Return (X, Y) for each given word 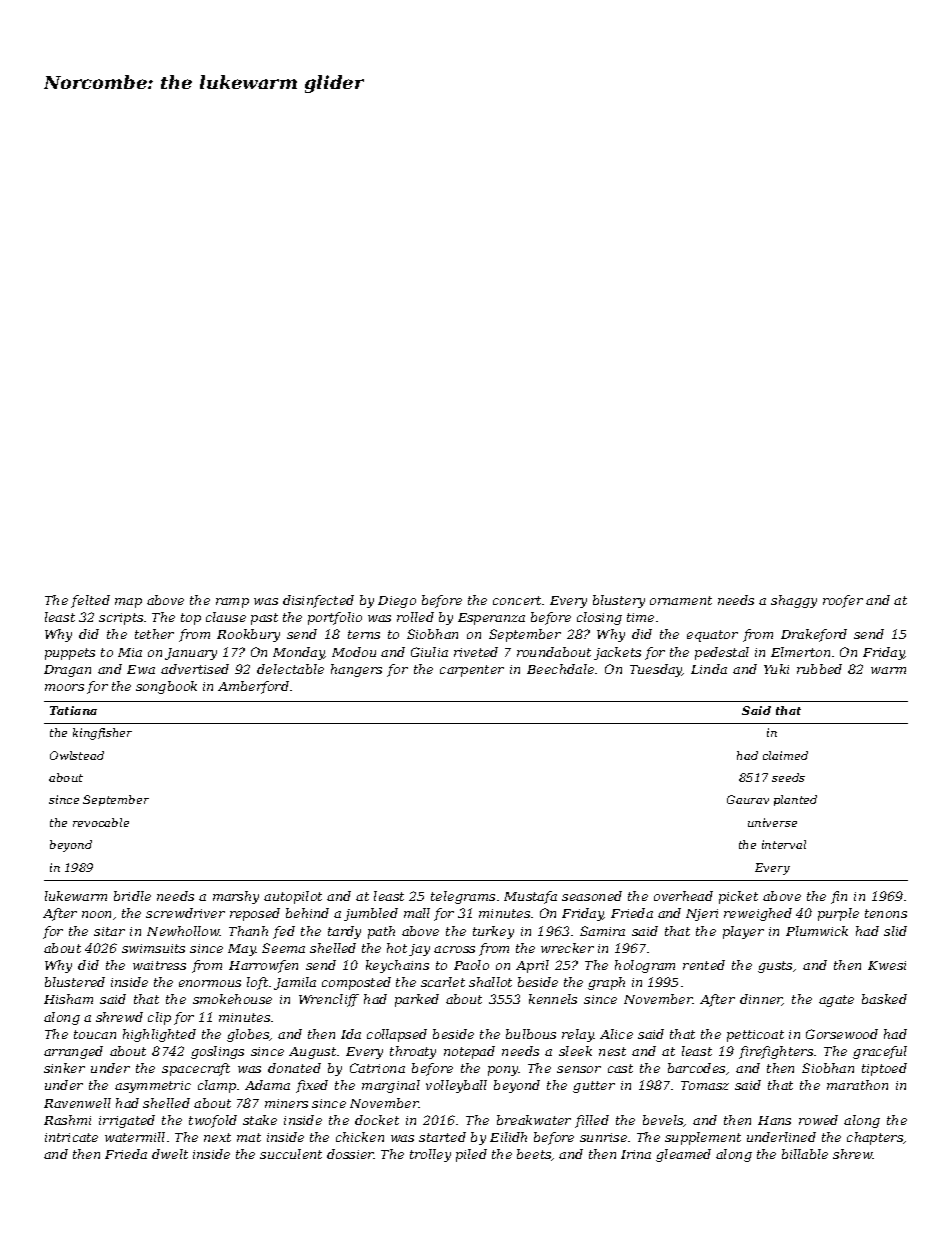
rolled (415, 617)
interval (784, 844)
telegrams (463, 897)
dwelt (170, 1154)
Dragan (67, 671)
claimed (785, 755)
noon (96, 914)
